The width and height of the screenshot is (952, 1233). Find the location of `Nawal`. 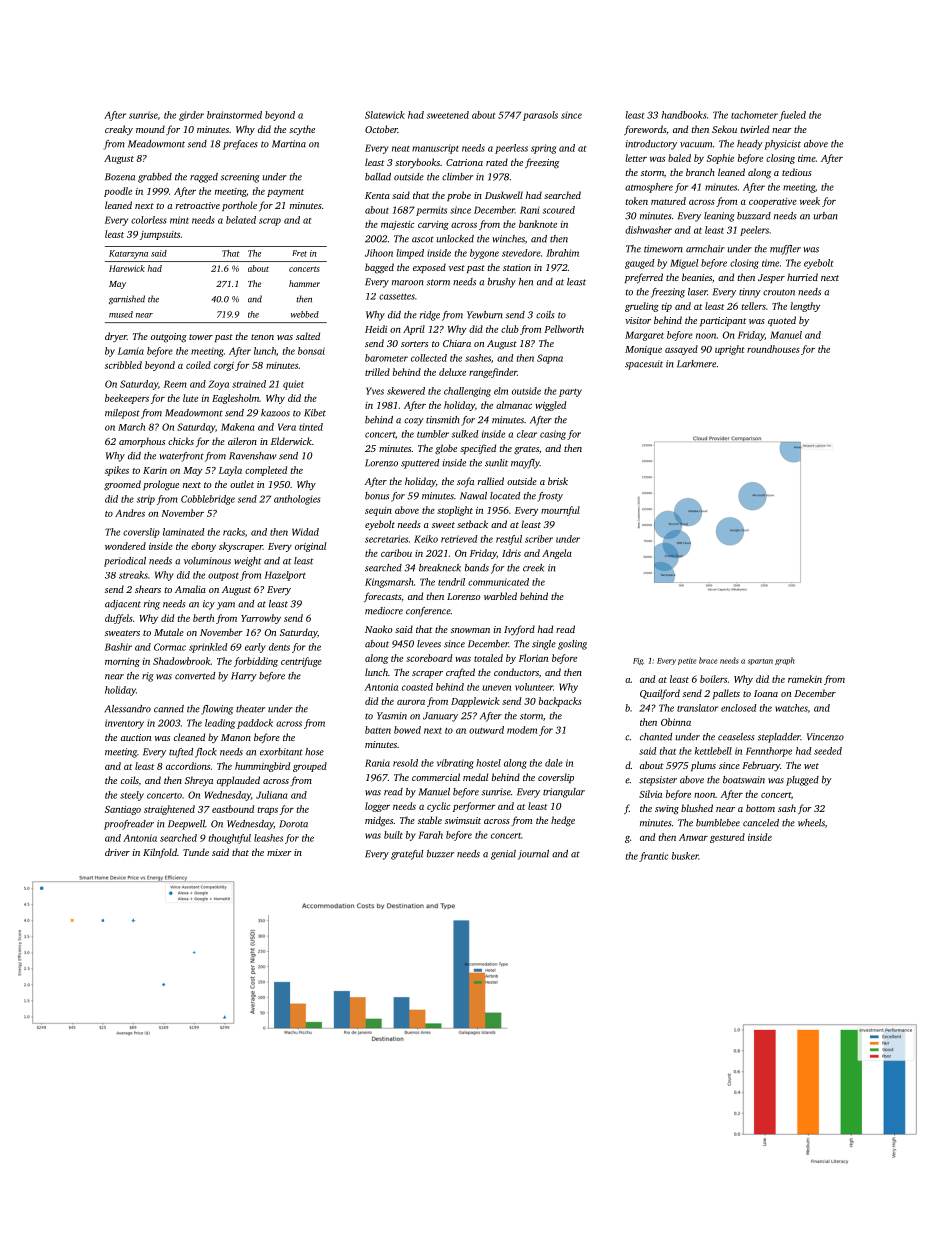

Nawal is located at coordinates (473, 496).
